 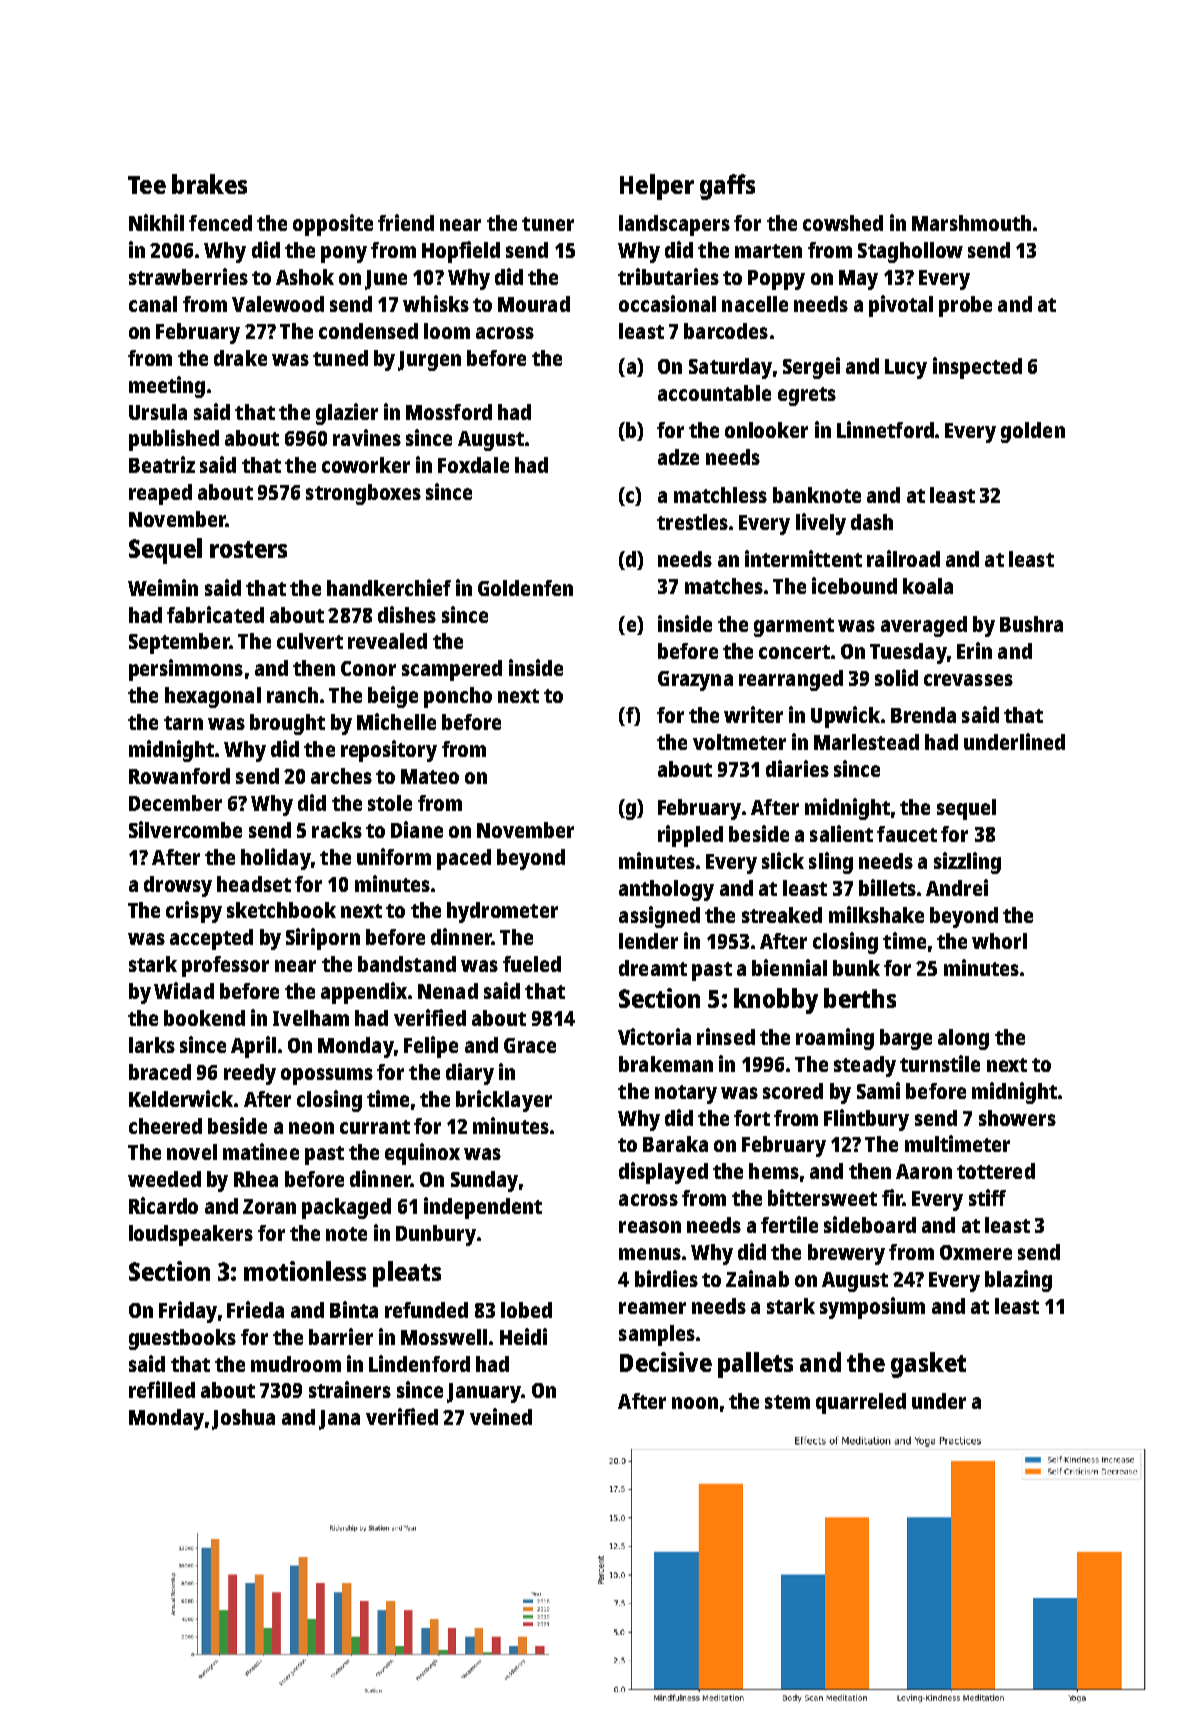 What do you see at coordinates (269, 1206) in the image?
I see `Zoran` at bounding box center [269, 1206].
